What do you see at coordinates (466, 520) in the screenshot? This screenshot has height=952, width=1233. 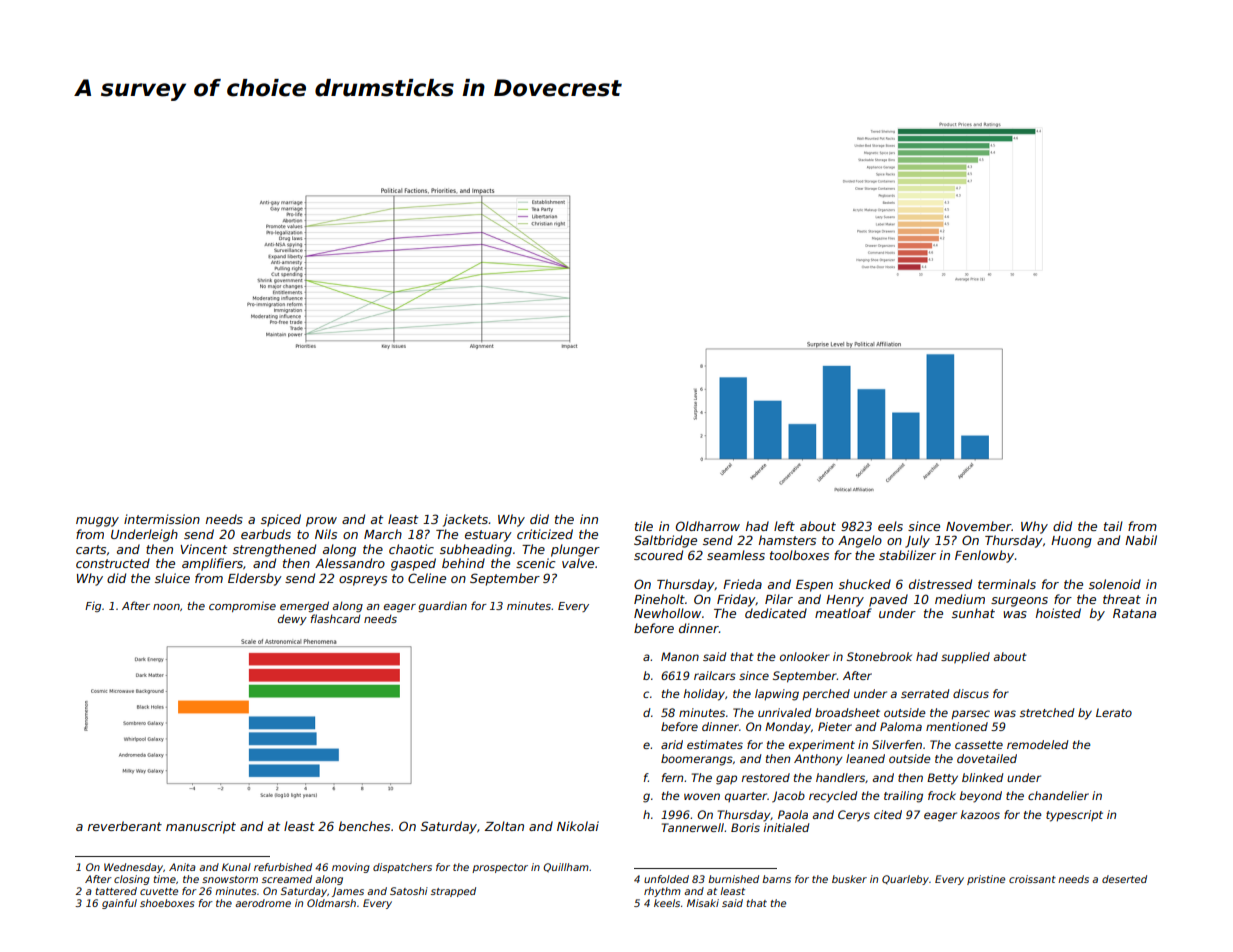 I see `jackets` at bounding box center [466, 520].
